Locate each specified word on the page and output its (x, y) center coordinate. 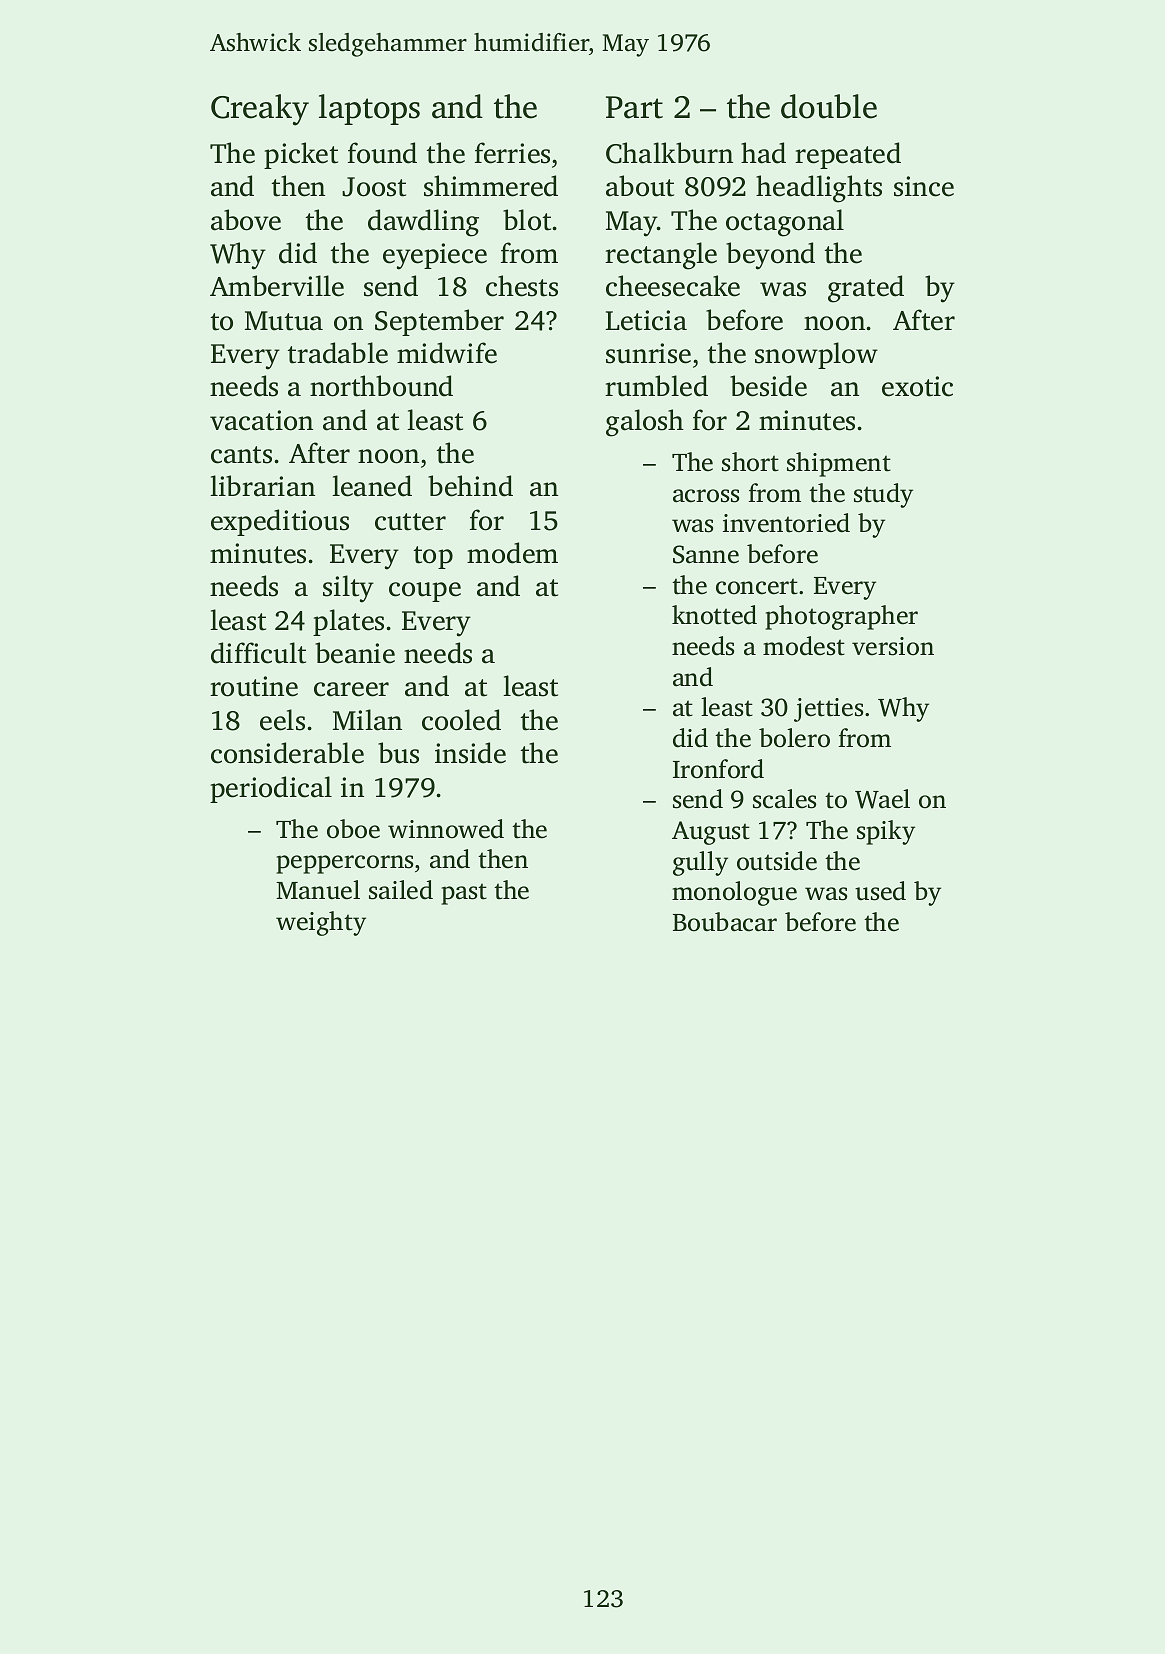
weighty (321, 923)
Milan (367, 720)
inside (470, 753)
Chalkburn (669, 153)
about (640, 186)
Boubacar (725, 922)
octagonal (785, 223)
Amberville (277, 286)
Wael (882, 799)
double (829, 106)
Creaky (260, 110)
